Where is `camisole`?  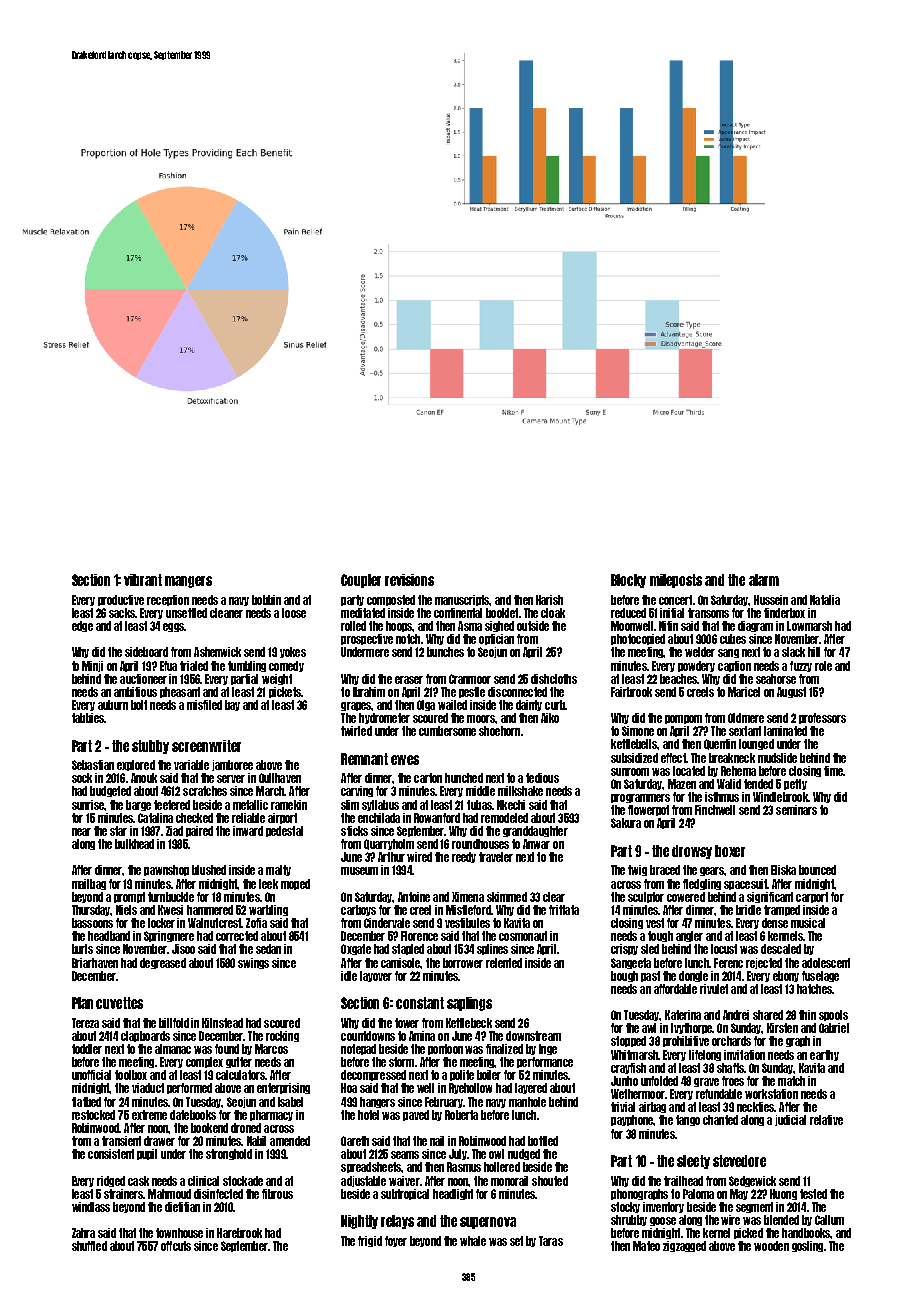 camisole is located at coordinates (401, 963).
